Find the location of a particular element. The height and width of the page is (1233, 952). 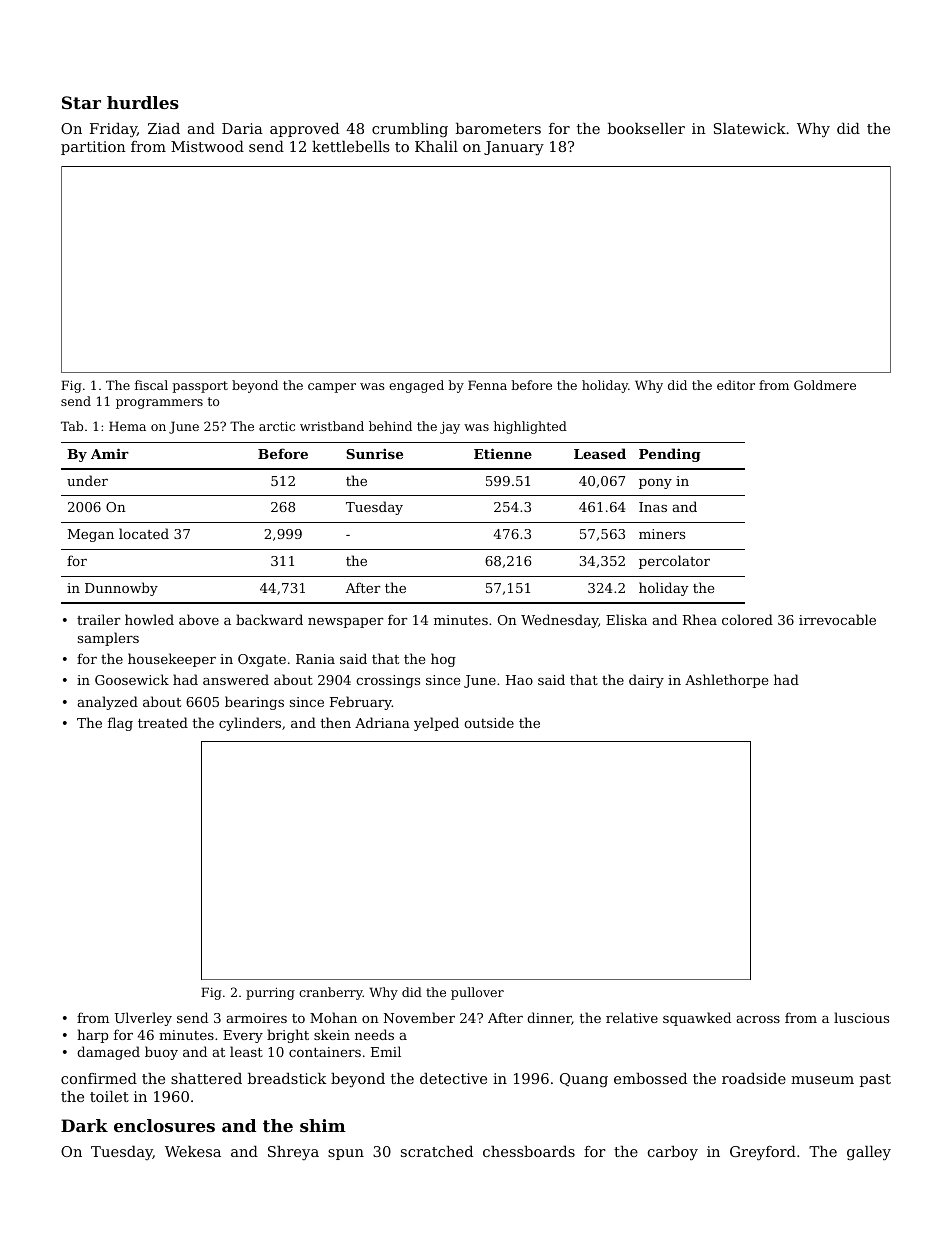

roadside is located at coordinates (754, 1078).
